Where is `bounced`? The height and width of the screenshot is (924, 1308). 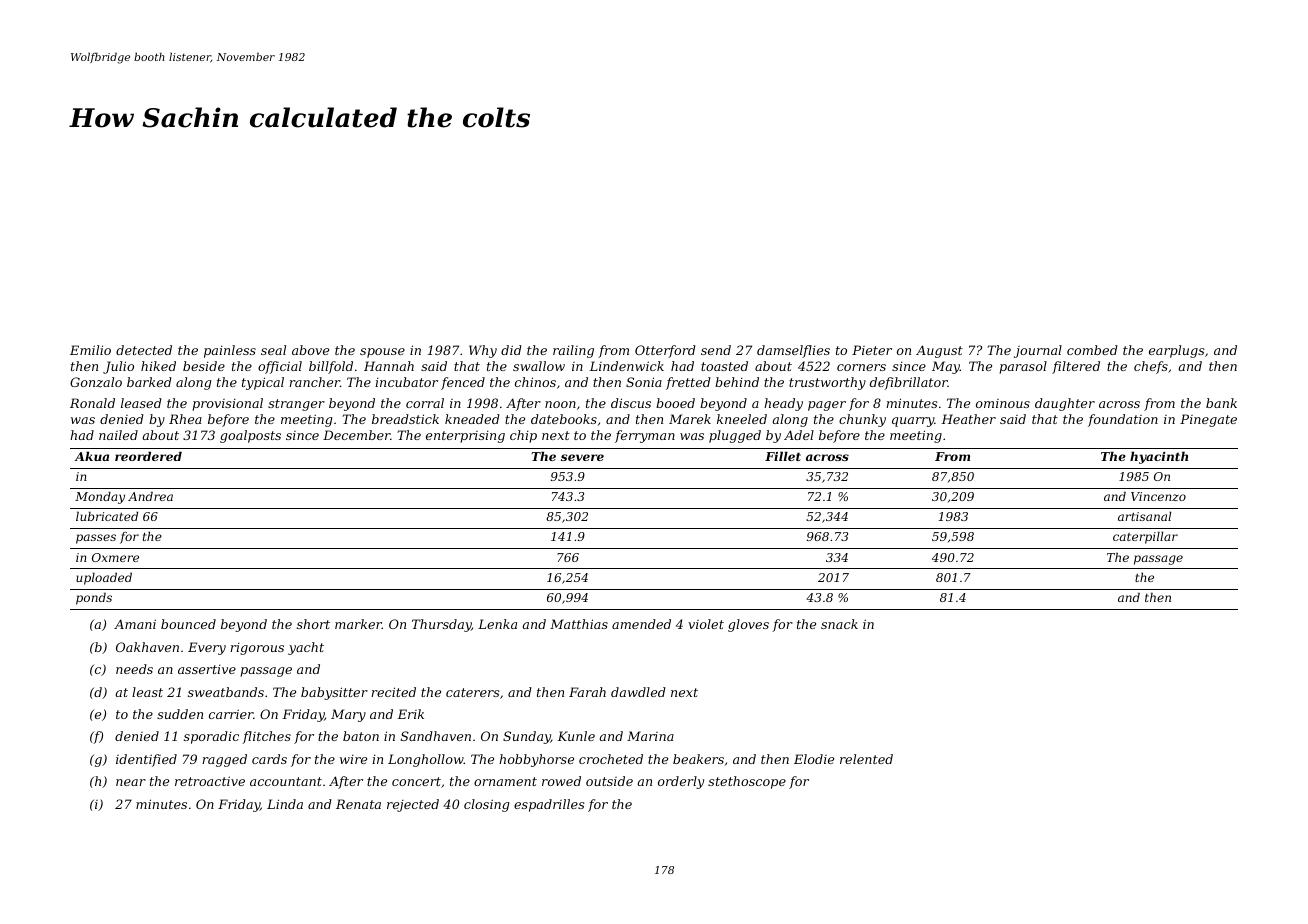 bounced is located at coordinates (188, 624).
